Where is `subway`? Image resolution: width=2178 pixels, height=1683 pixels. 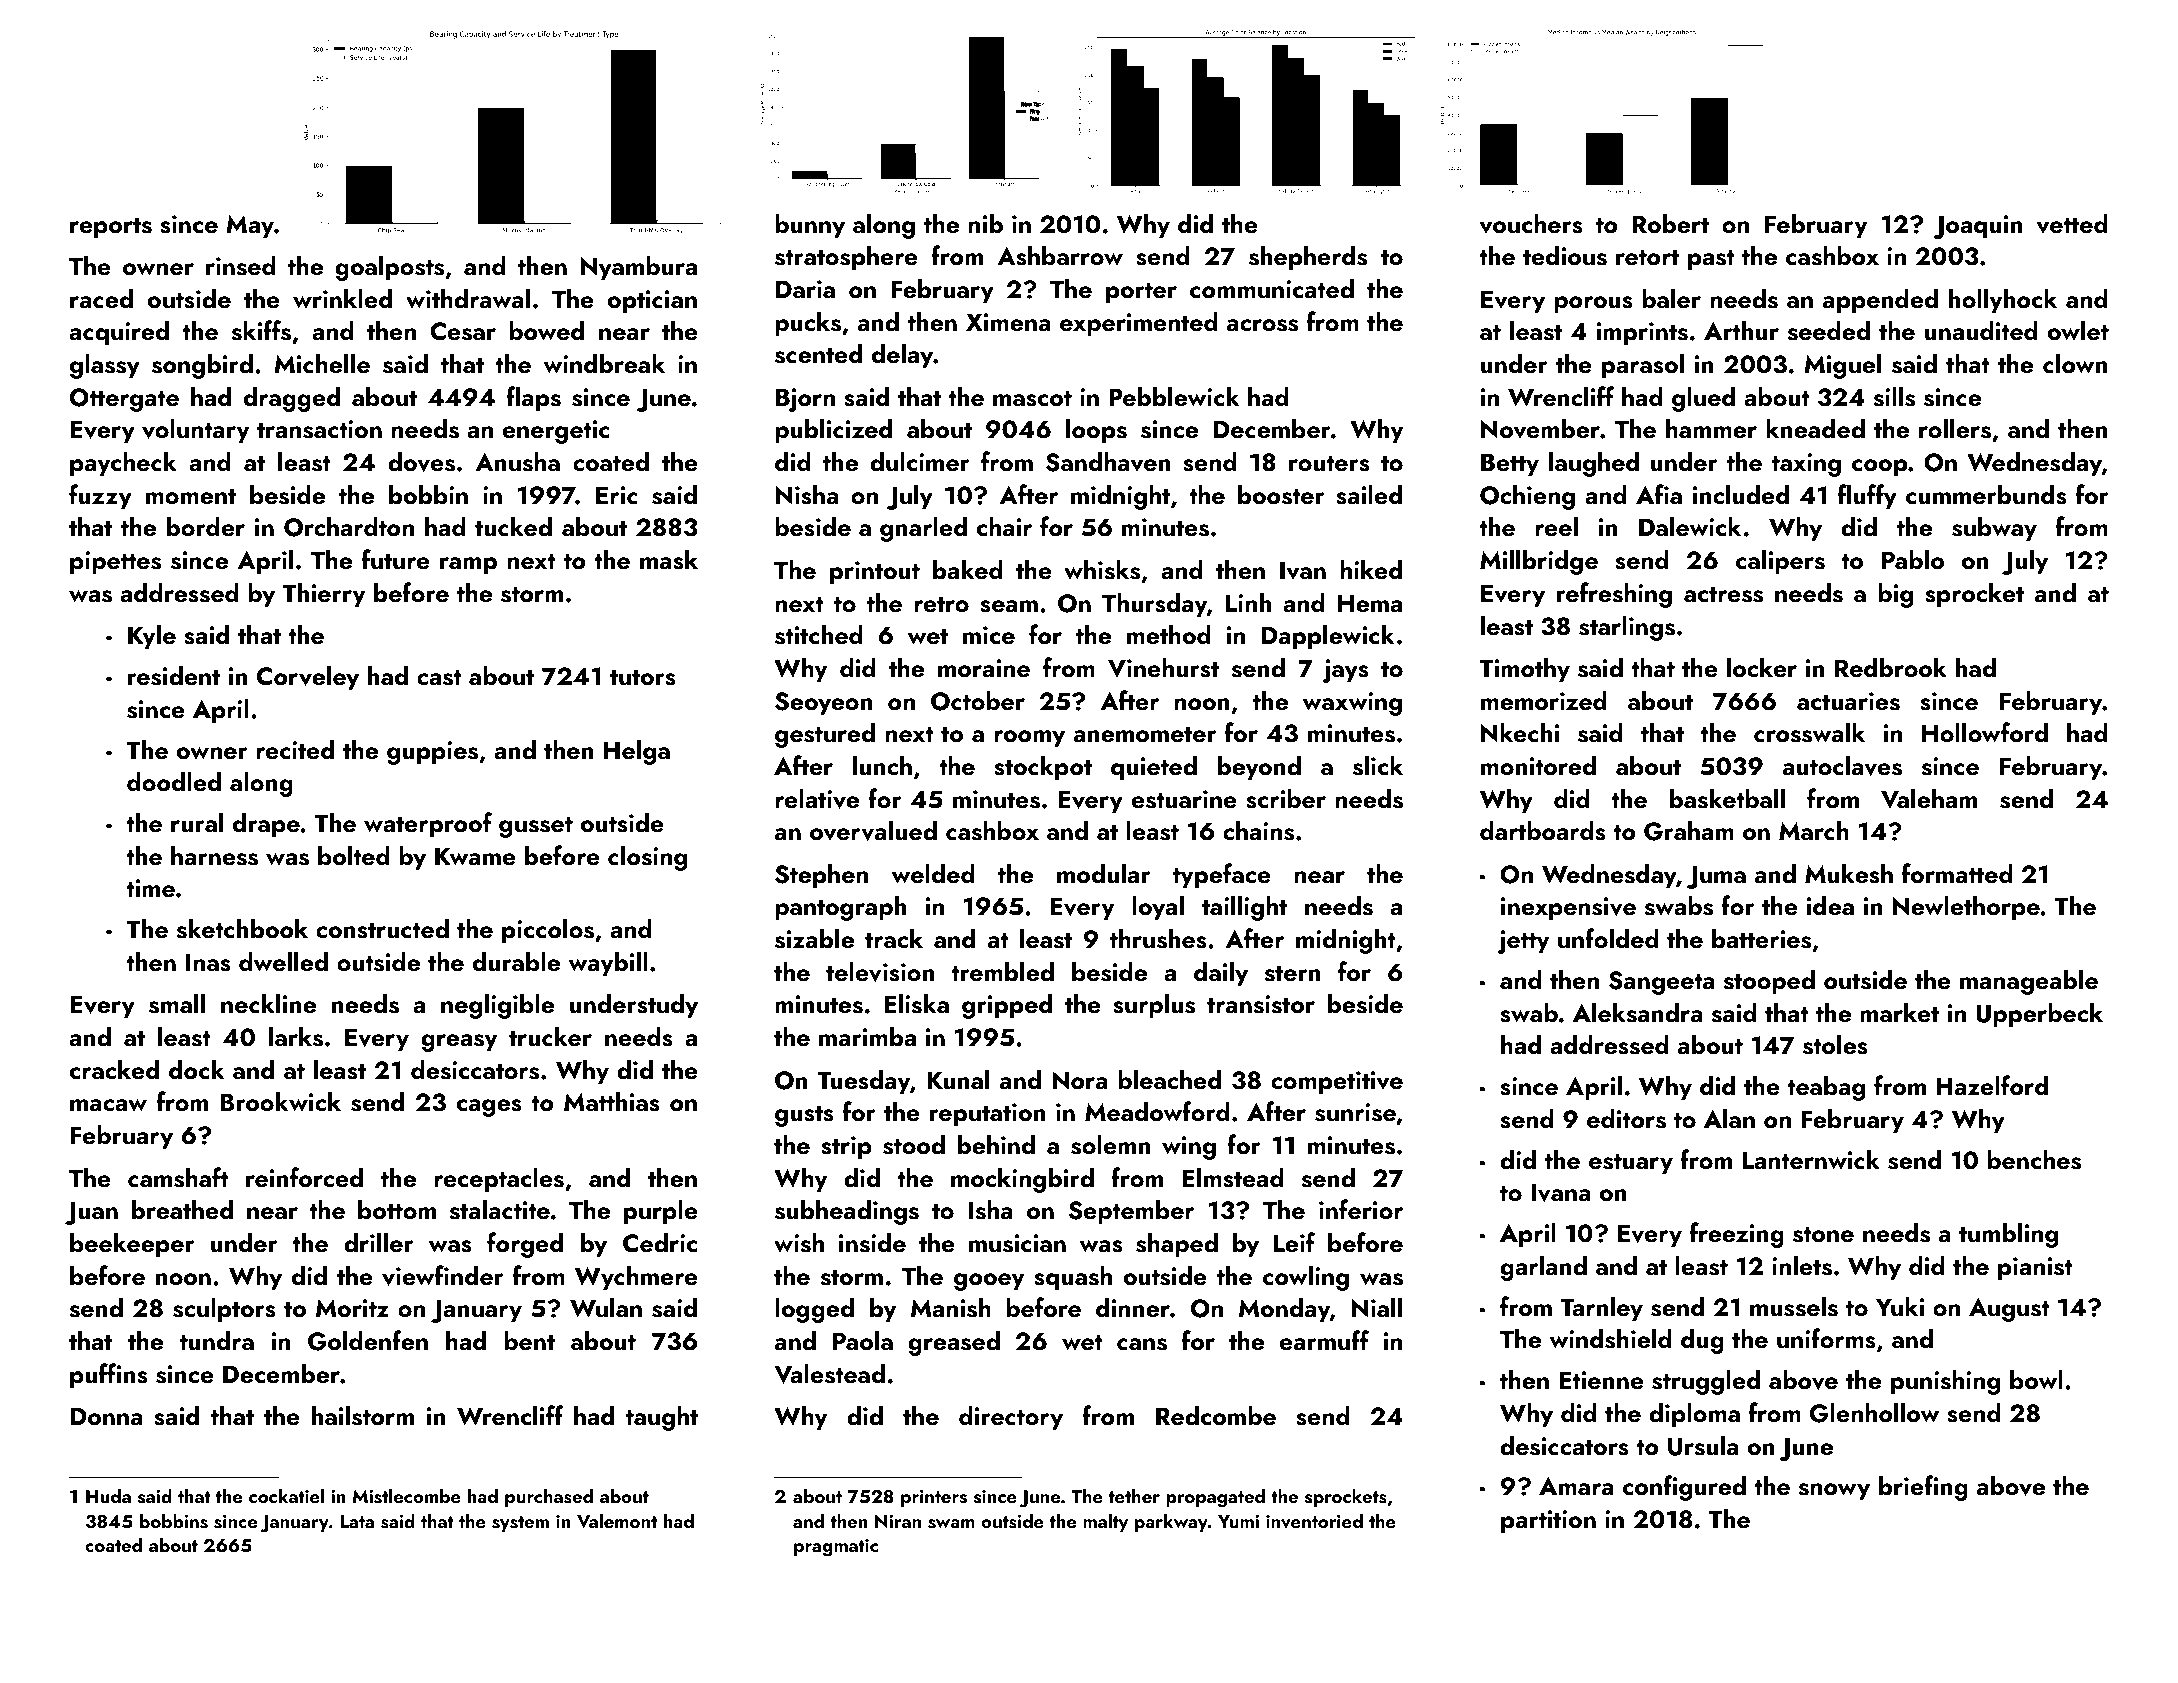 subway is located at coordinates (1994, 529).
